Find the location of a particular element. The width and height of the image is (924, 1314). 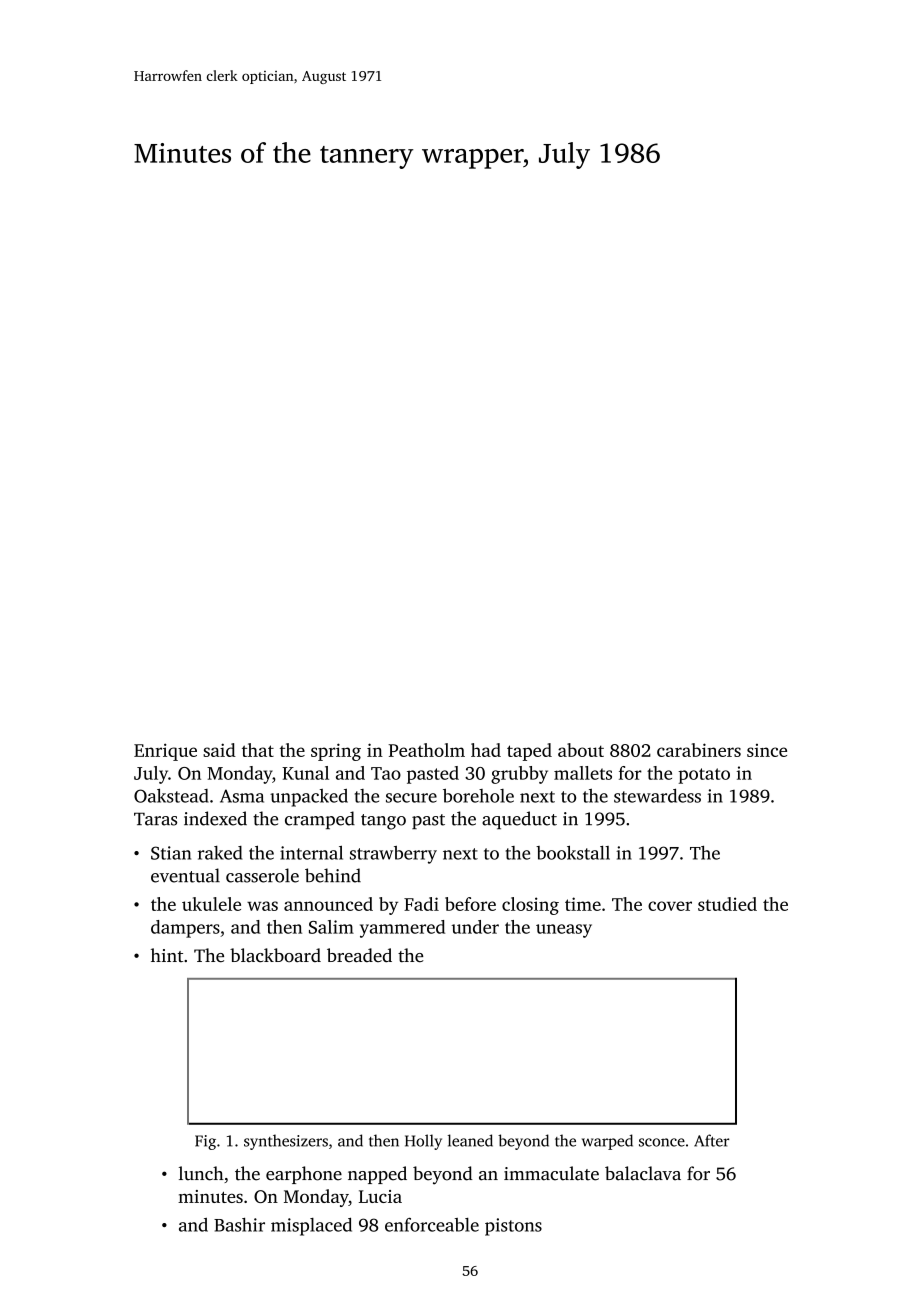

enforceable is located at coordinates (432, 1225).
